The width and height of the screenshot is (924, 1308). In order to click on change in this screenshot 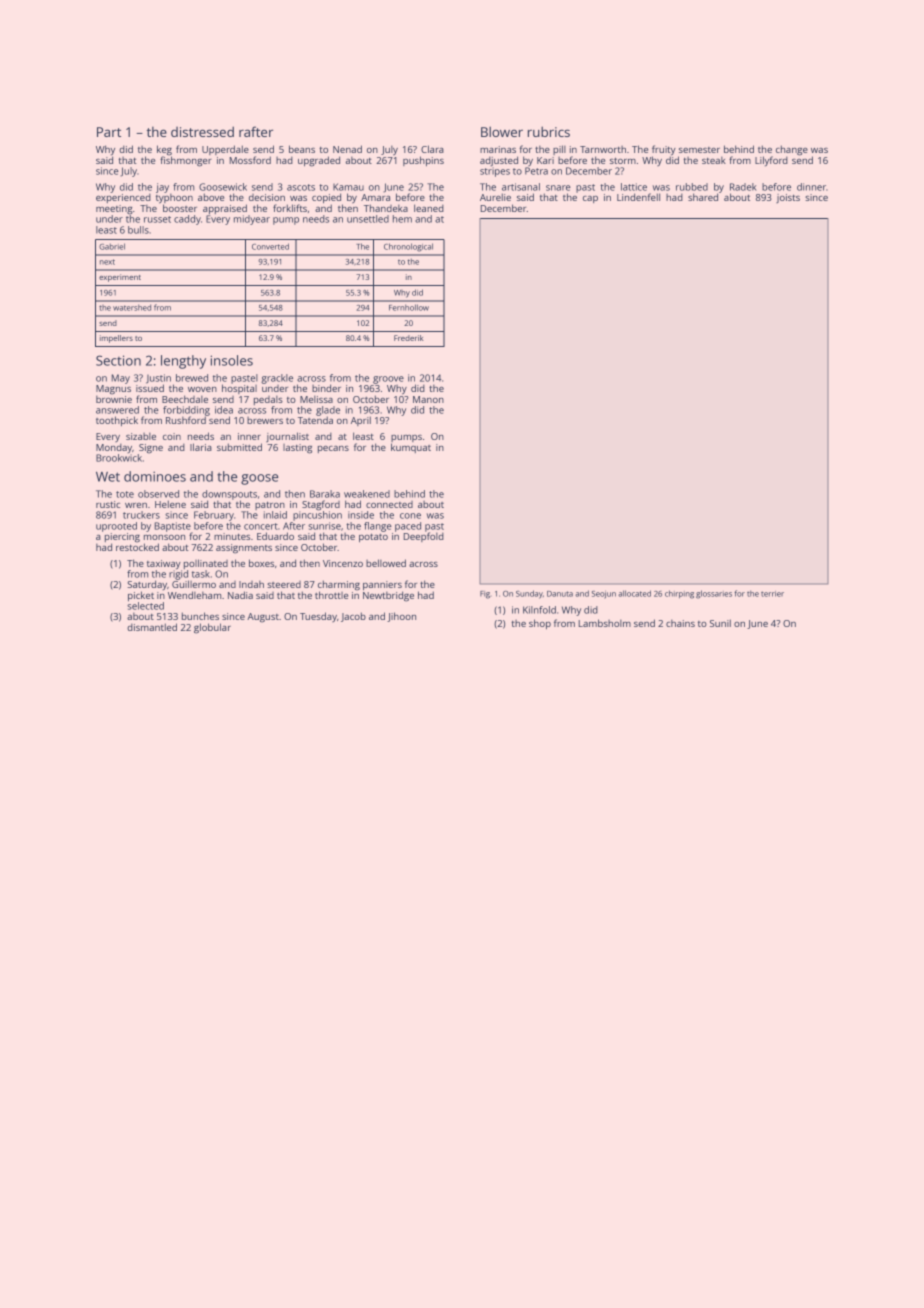, I will do `click(792, 150)`.
